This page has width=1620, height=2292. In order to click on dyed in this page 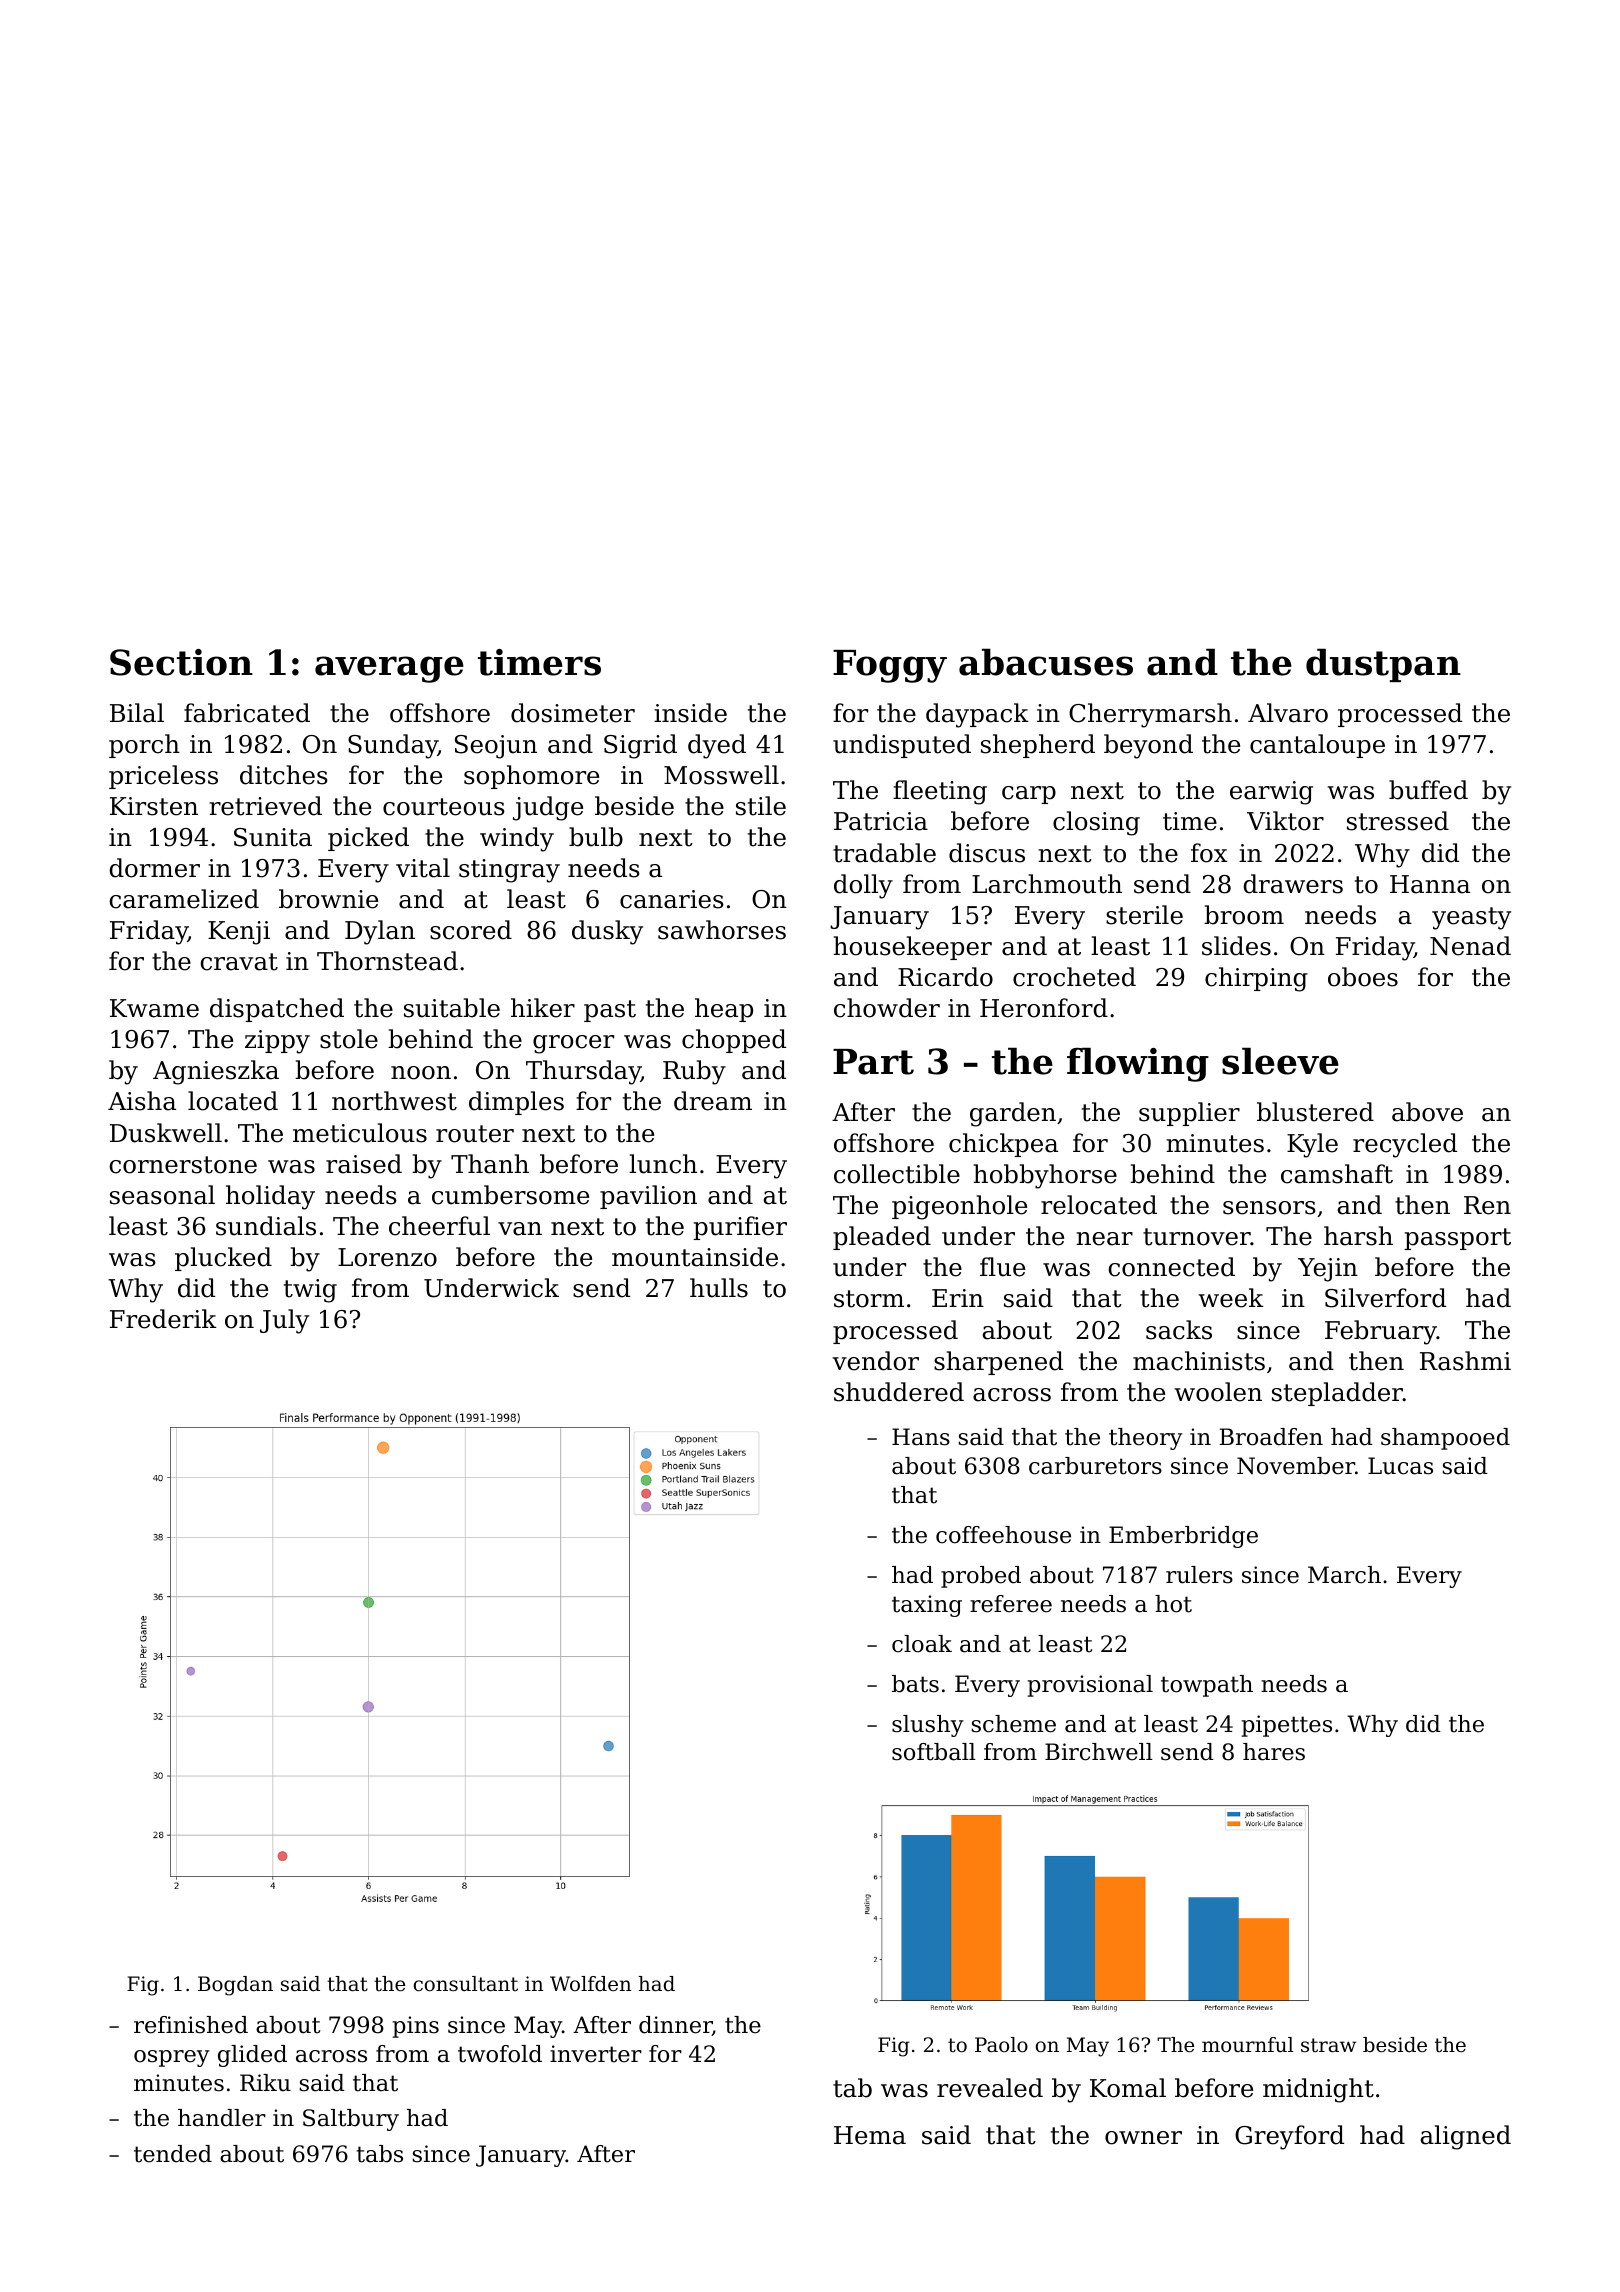, I will do `click(717, 746)`.
